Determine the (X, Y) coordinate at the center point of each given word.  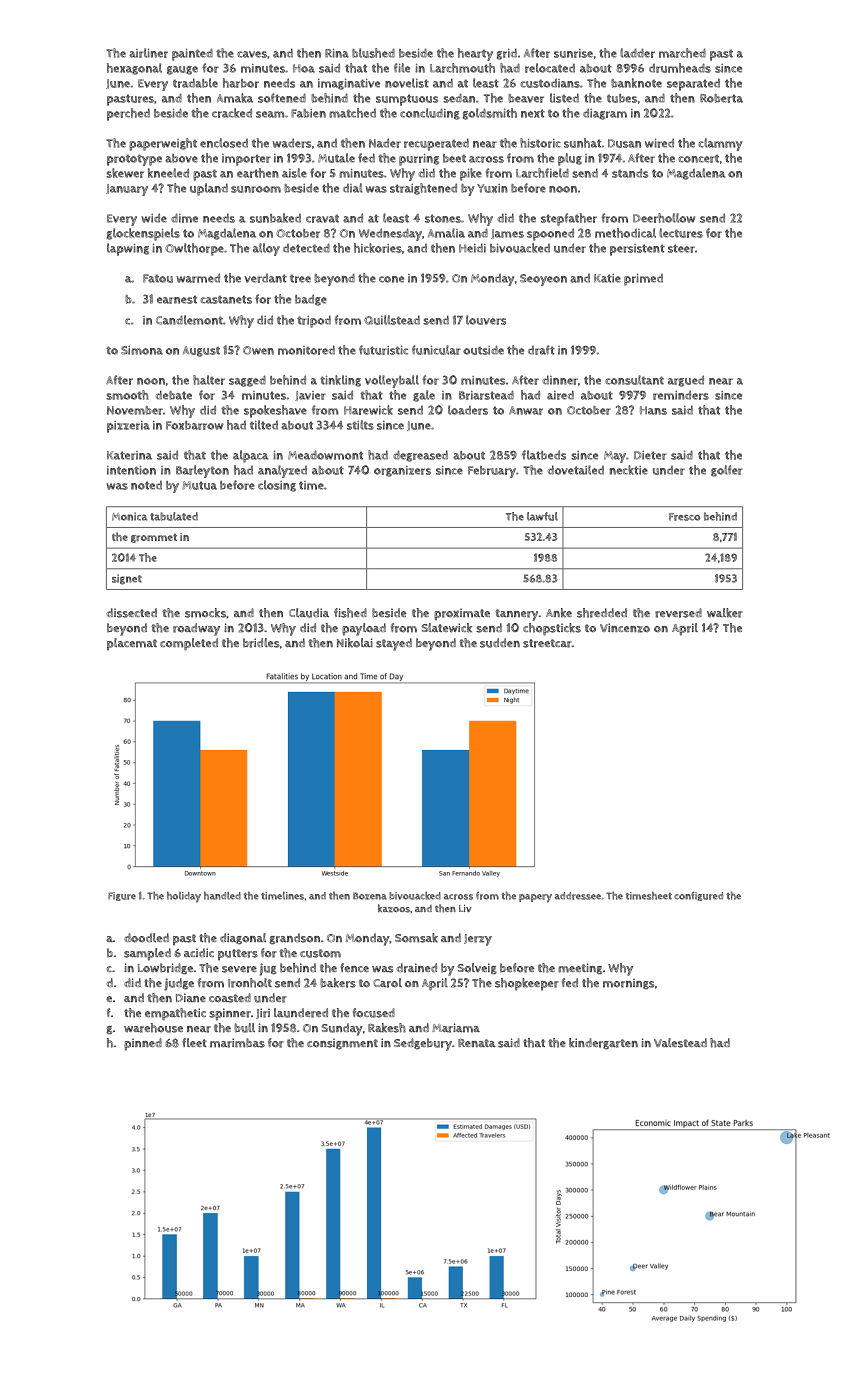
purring (419, 159)
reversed (678, 613)
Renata (477, 1043)
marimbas (237, 1043)
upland (209, 189)
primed (643, 279)
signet (127, 579)
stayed (394, 644)
